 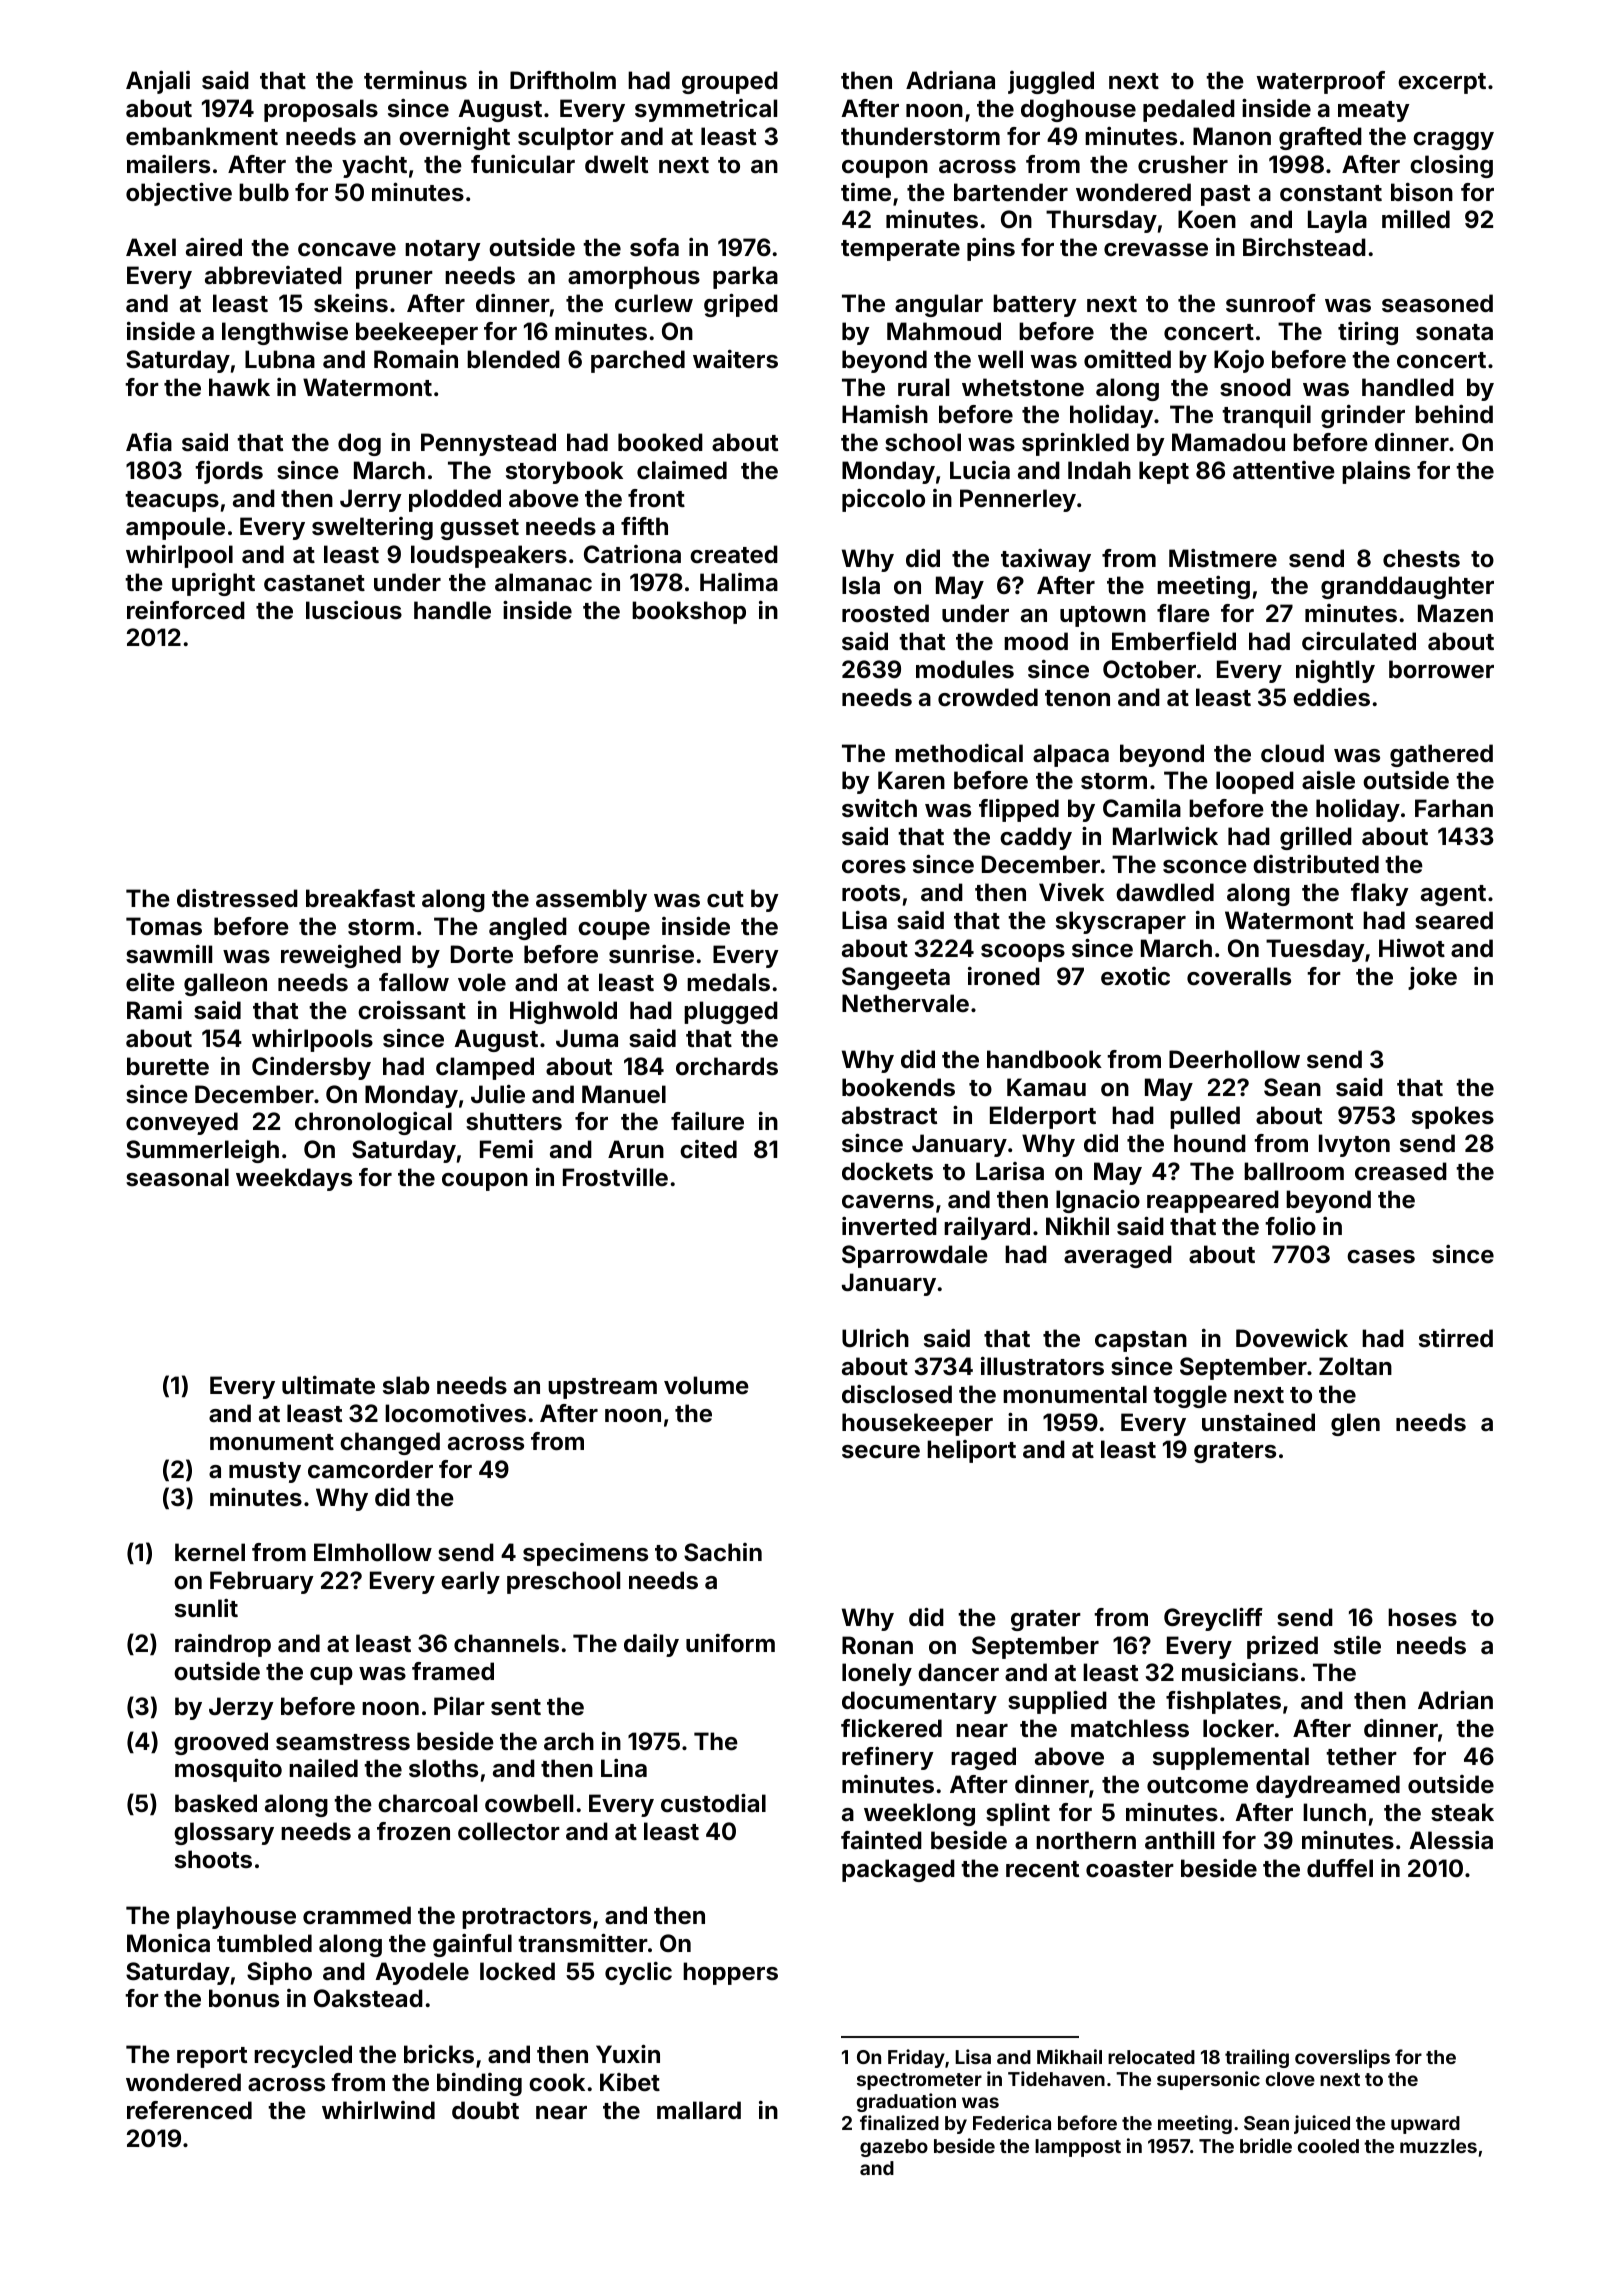 What do you see at coordinates (725, 899) in the page?
I see `cut` at bounding box center [725, 899].
